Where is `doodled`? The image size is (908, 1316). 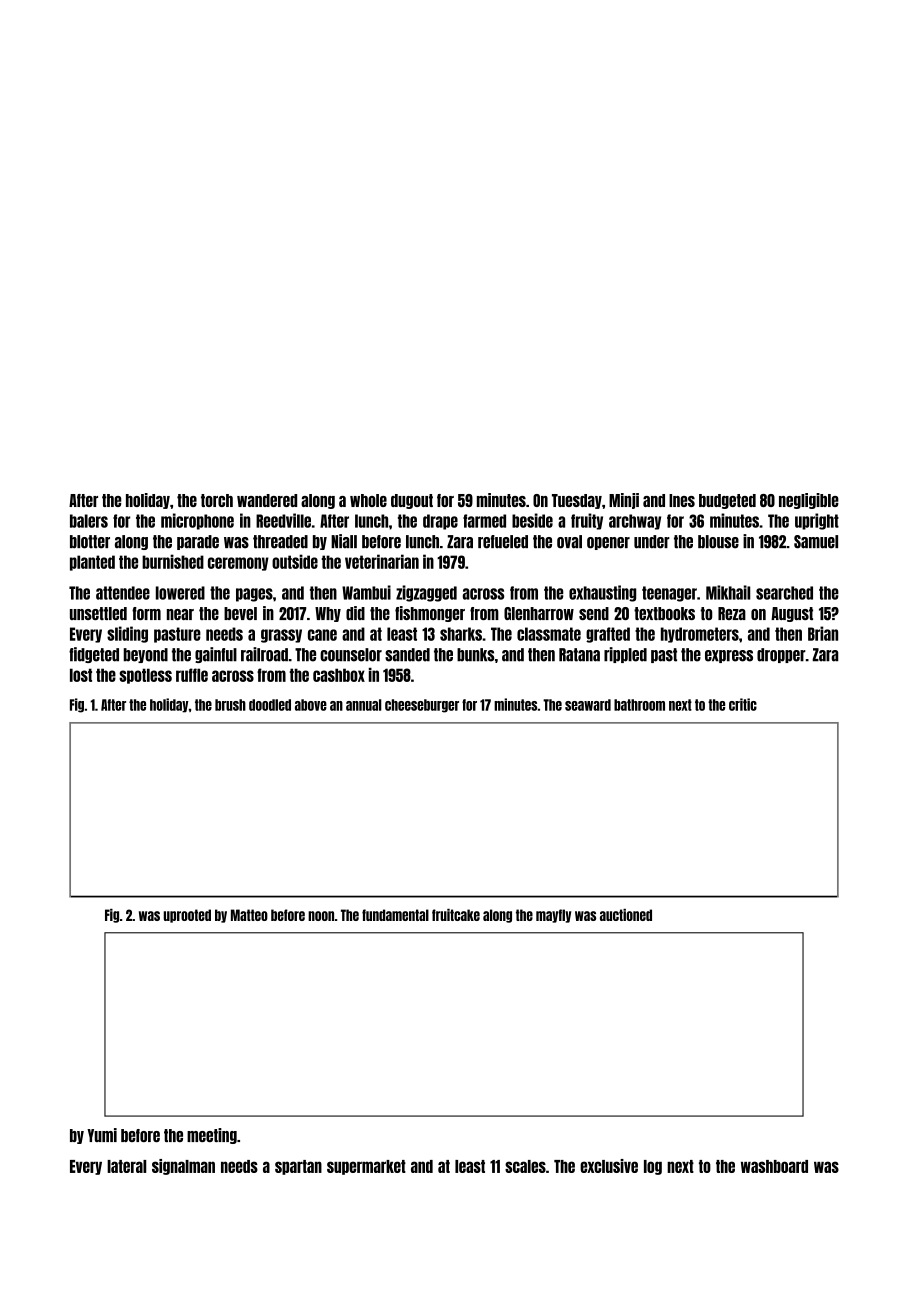
doodled is located at coordinates (270, 705).
